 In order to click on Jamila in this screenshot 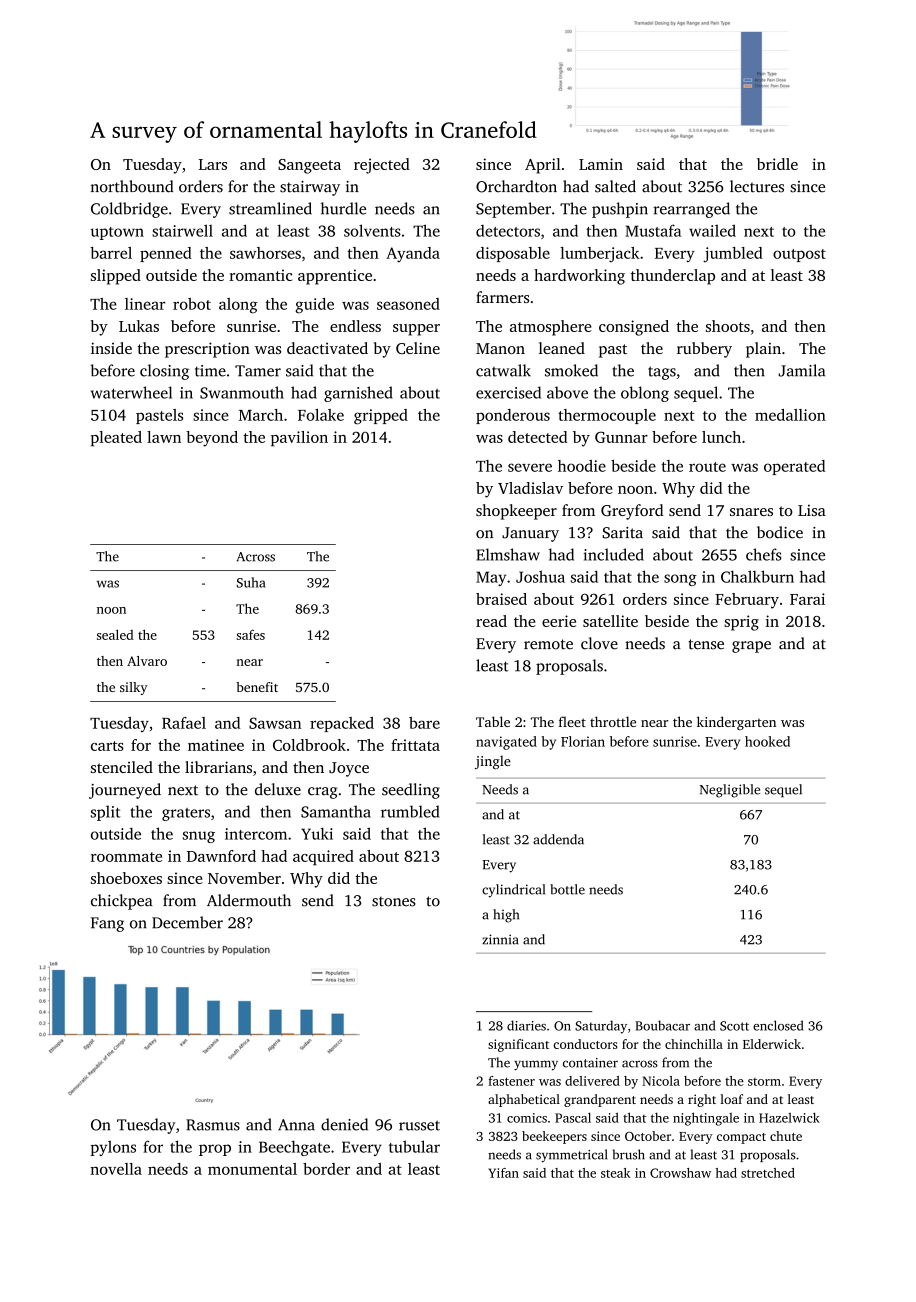, I will do `click(802, 370)`.
